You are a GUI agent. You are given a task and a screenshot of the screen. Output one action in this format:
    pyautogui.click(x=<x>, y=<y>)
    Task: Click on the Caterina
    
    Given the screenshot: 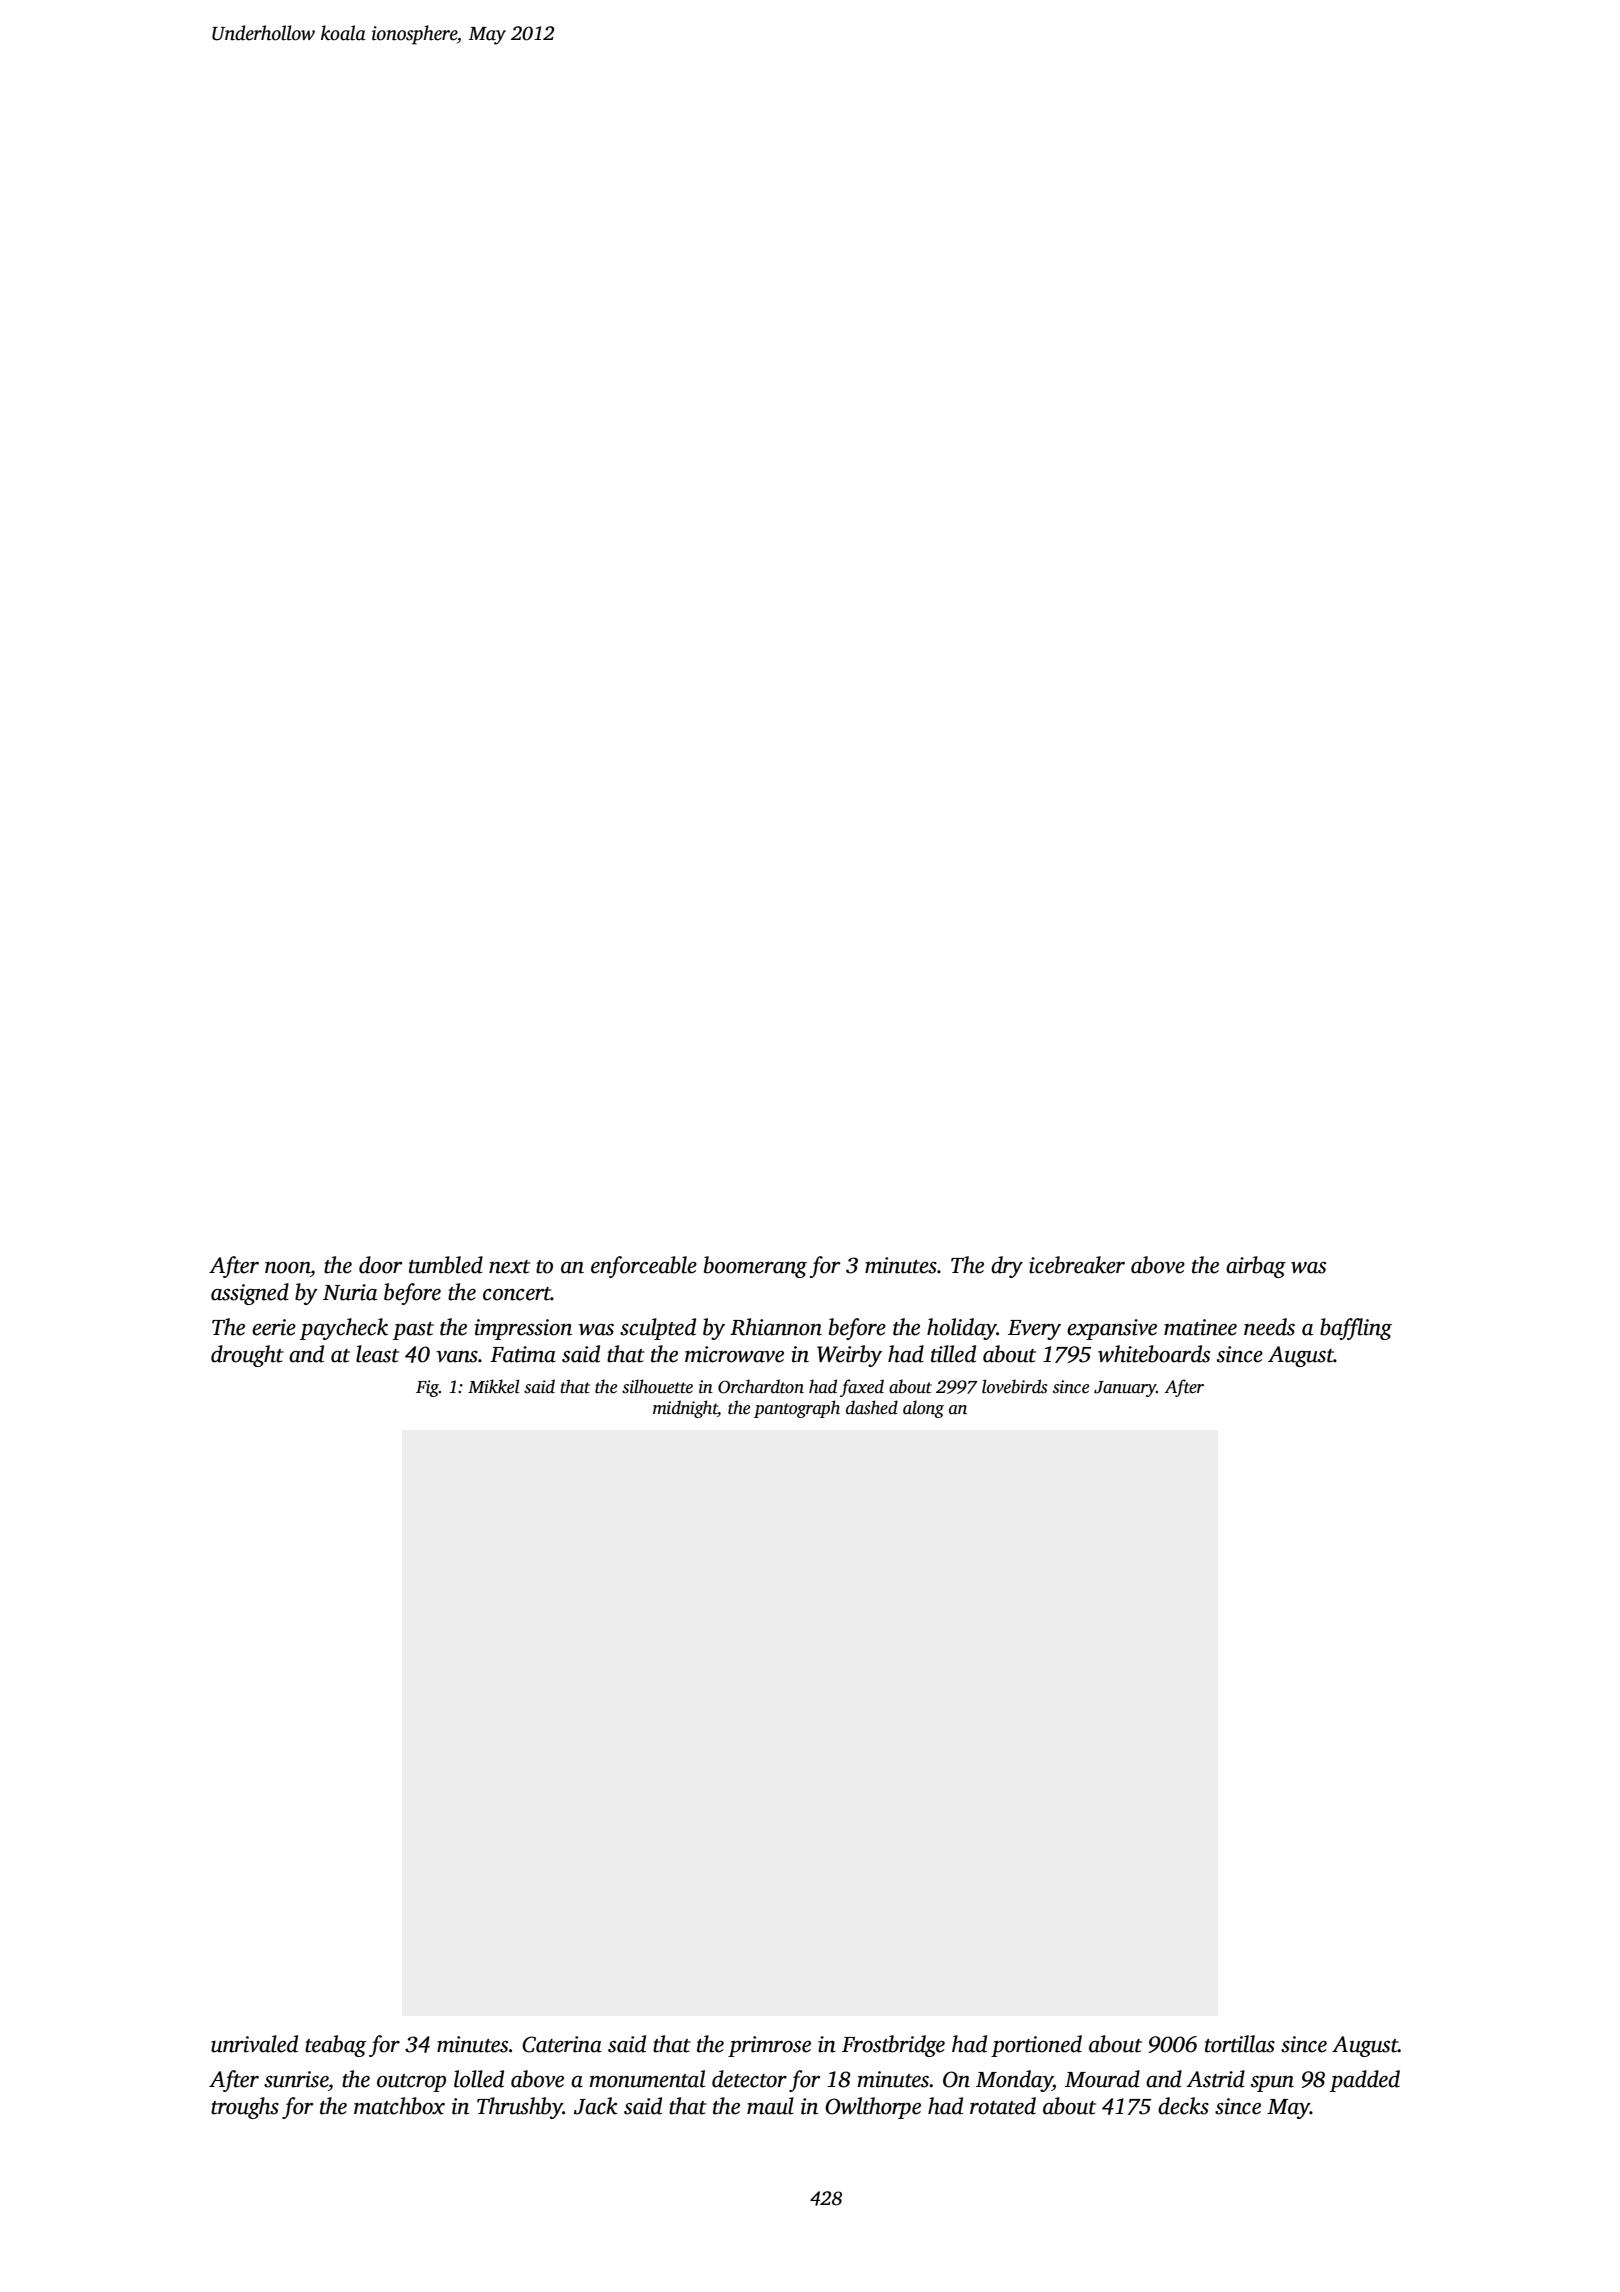 What is the action you would take?
    pyautogui.click(x=562, y=2044)
